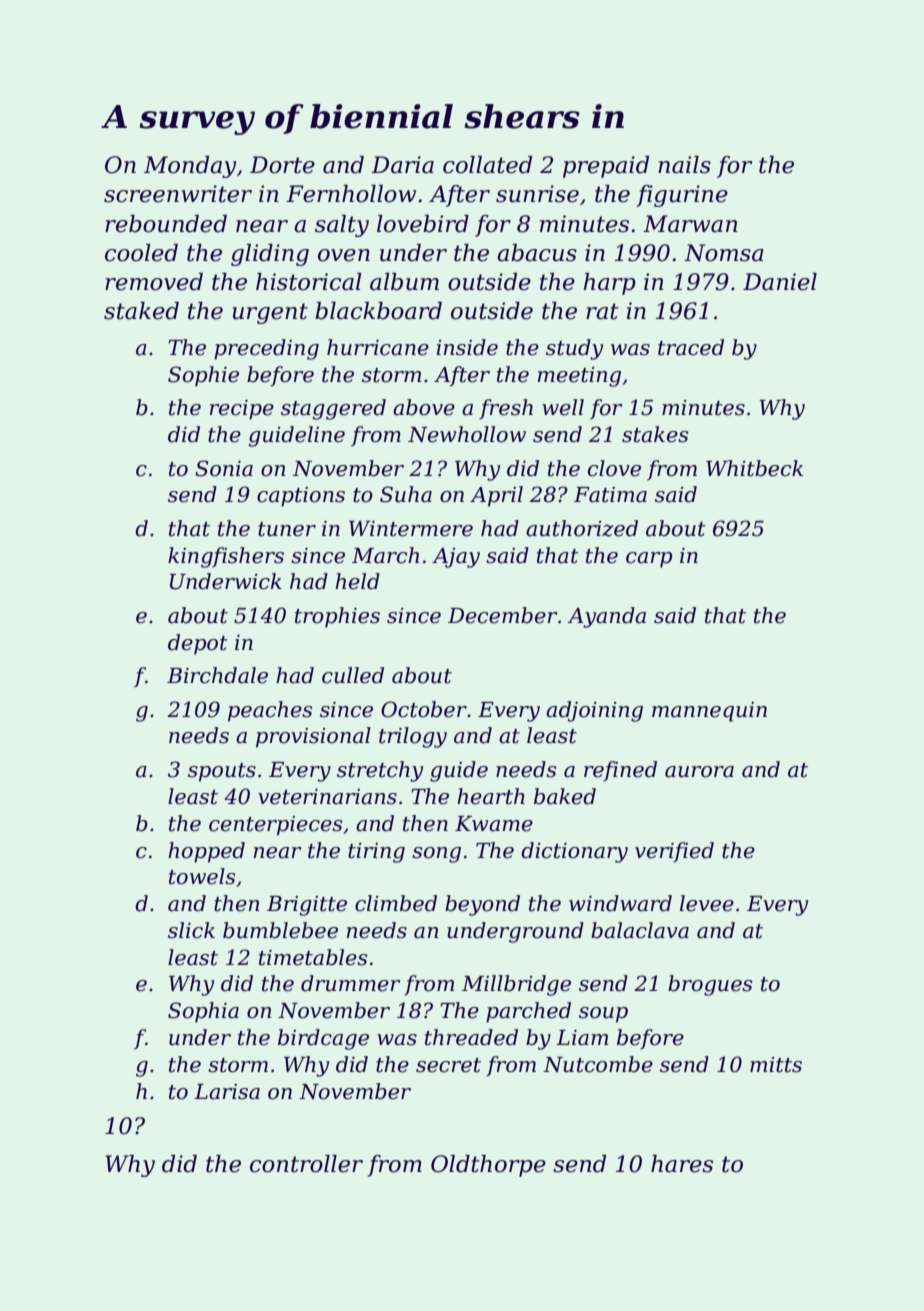 The height and width of the image is (1311, 924). I want to click on screenwriter, so click(178, 194).
